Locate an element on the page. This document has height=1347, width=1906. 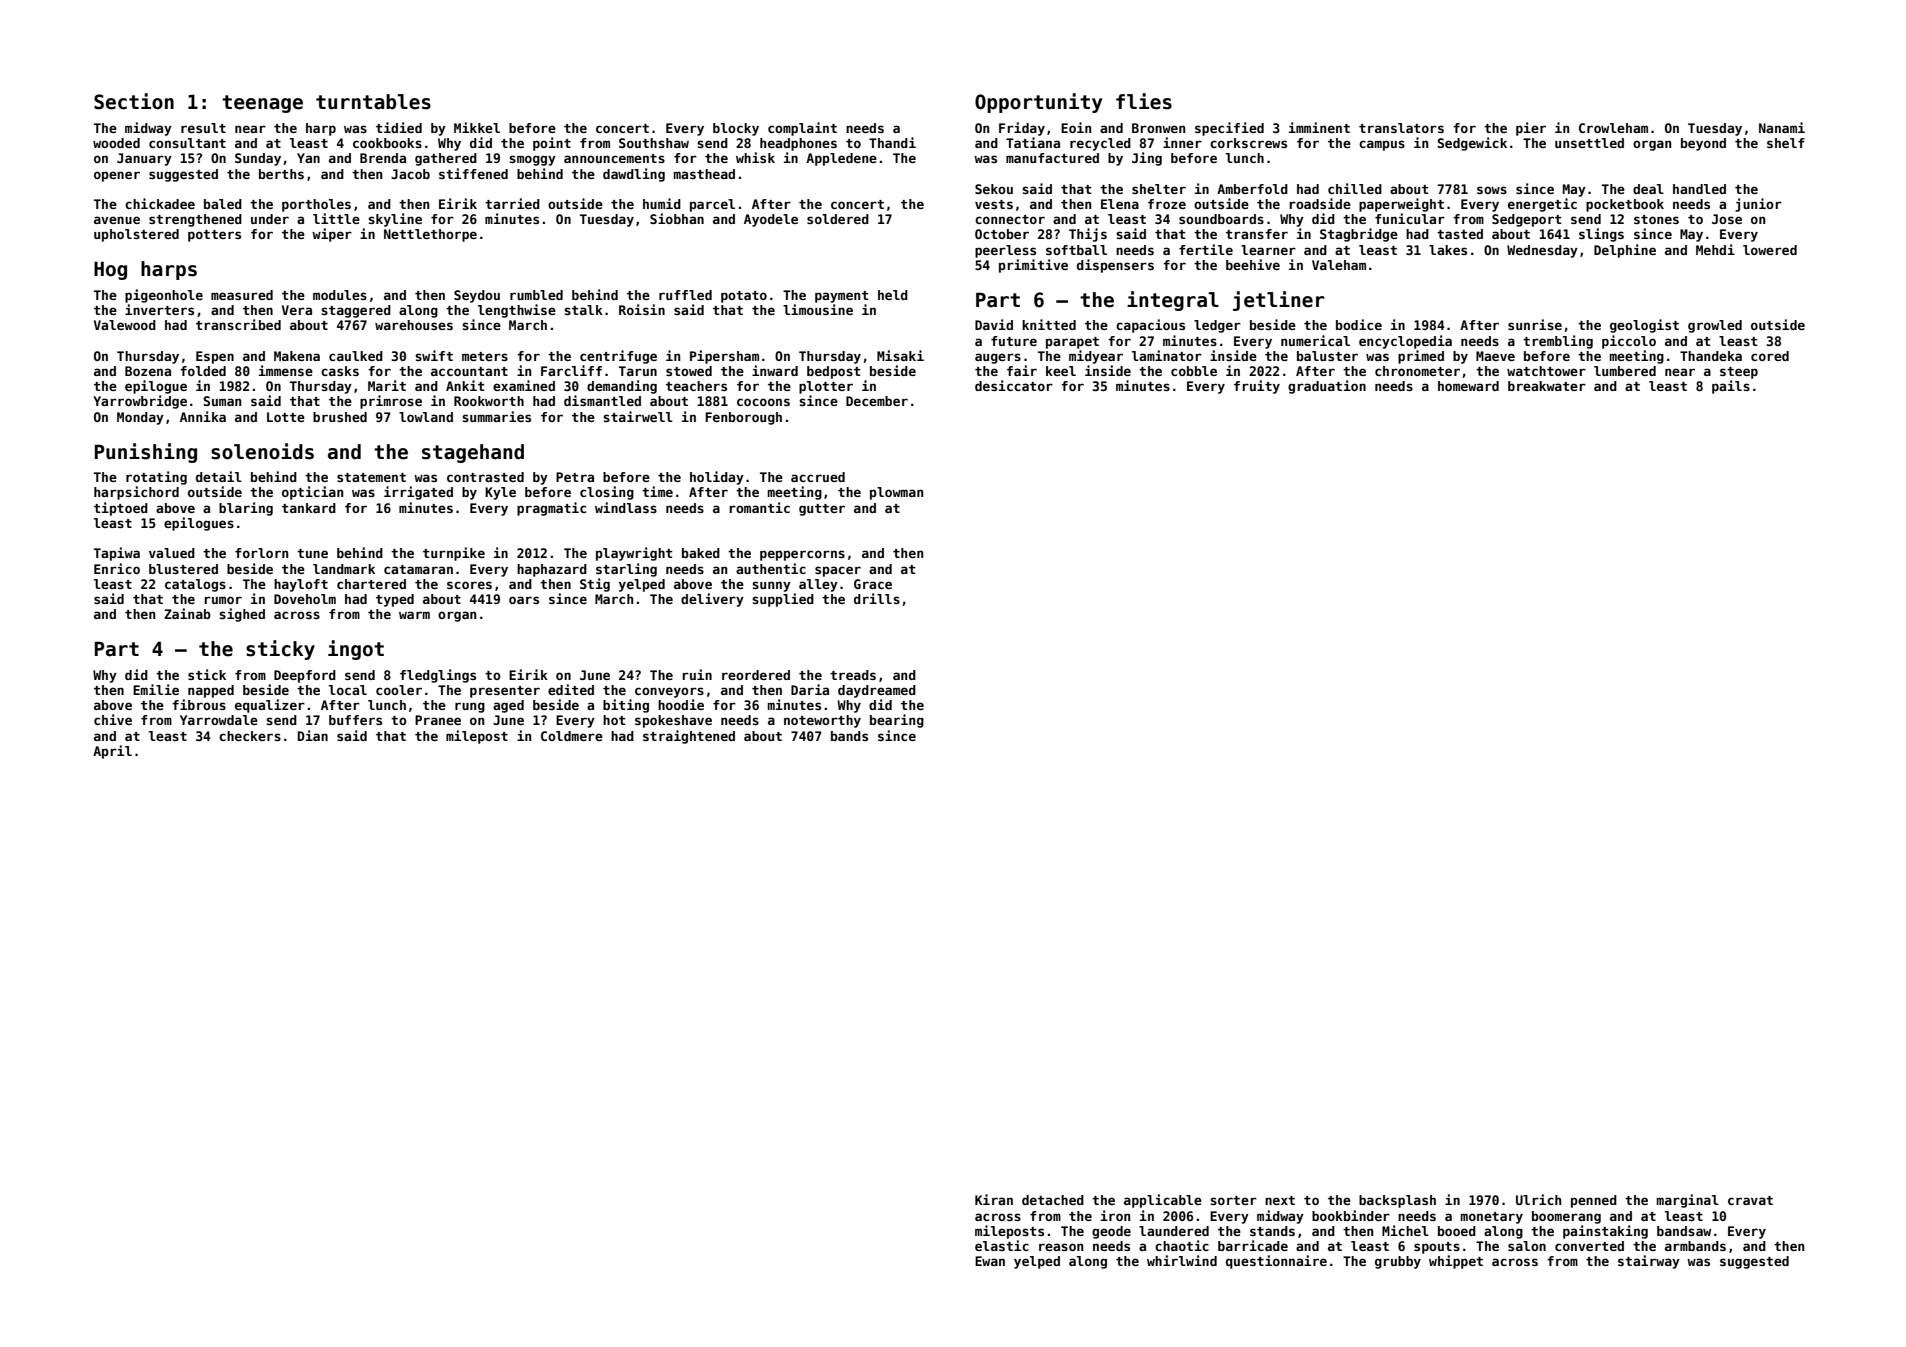
Wednesday is located at coordinates (1542, 251).
